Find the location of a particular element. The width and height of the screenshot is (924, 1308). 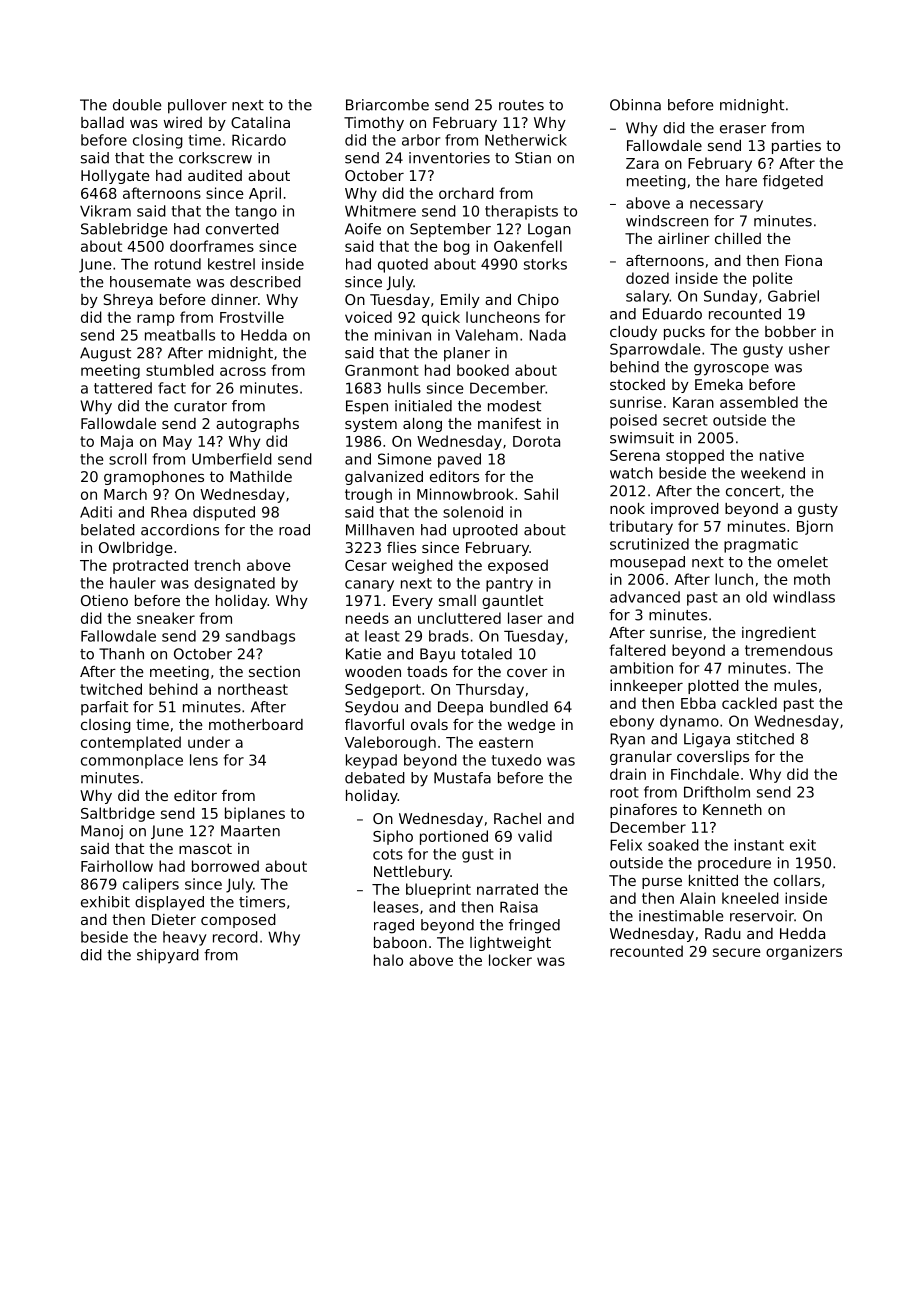

sandbags is located at coordinates (260, 637).
